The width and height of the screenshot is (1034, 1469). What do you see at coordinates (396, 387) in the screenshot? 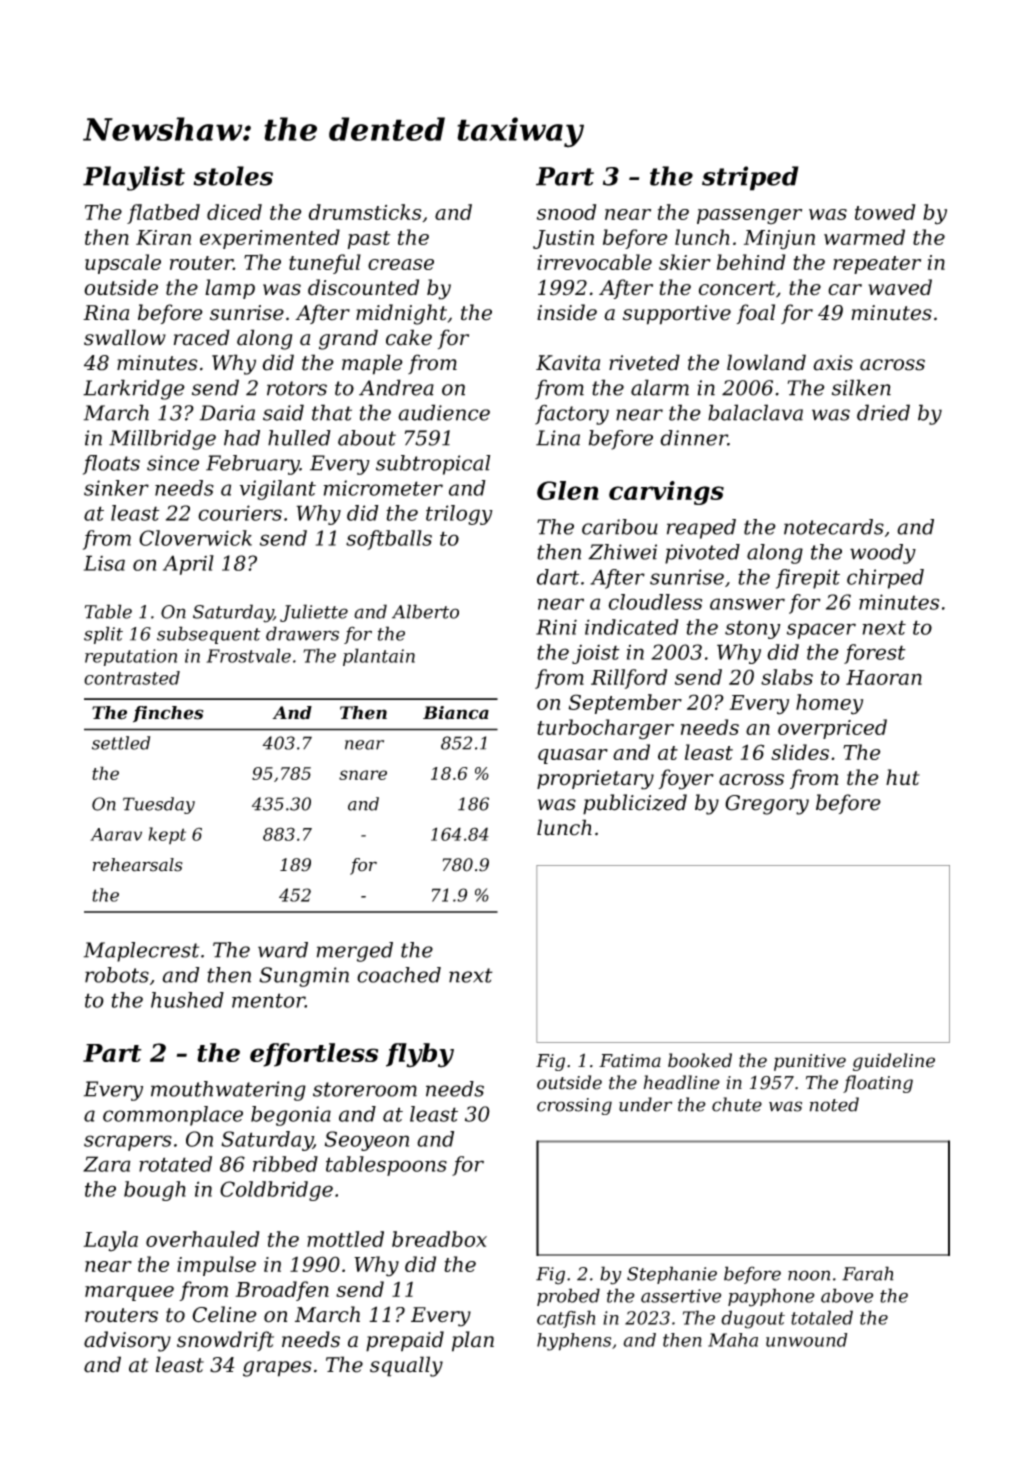
I see `Andrea` at bounding box center [396, 387].
